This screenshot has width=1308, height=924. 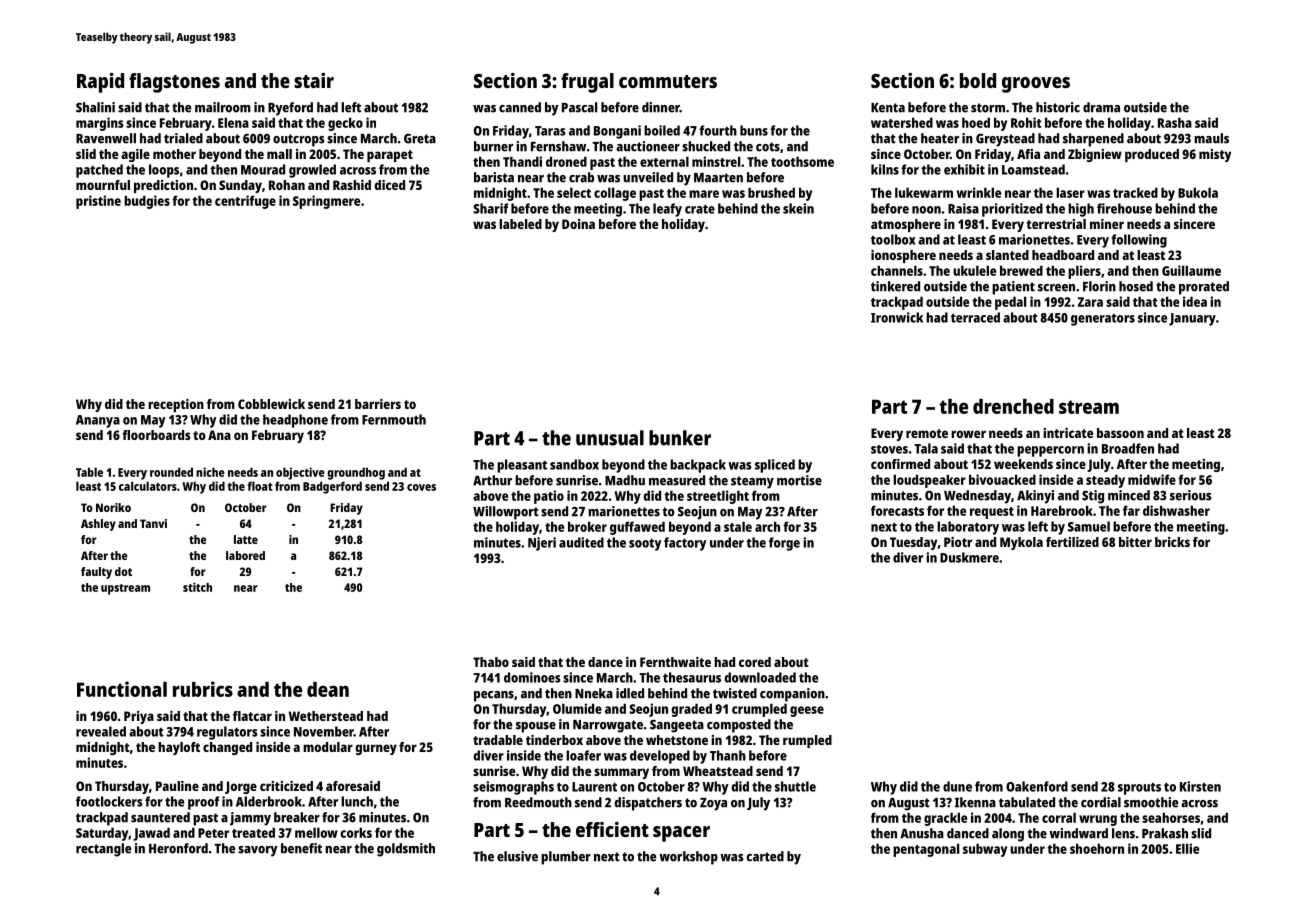 I want to click on Tanvi, so click(x=153, y=523).
